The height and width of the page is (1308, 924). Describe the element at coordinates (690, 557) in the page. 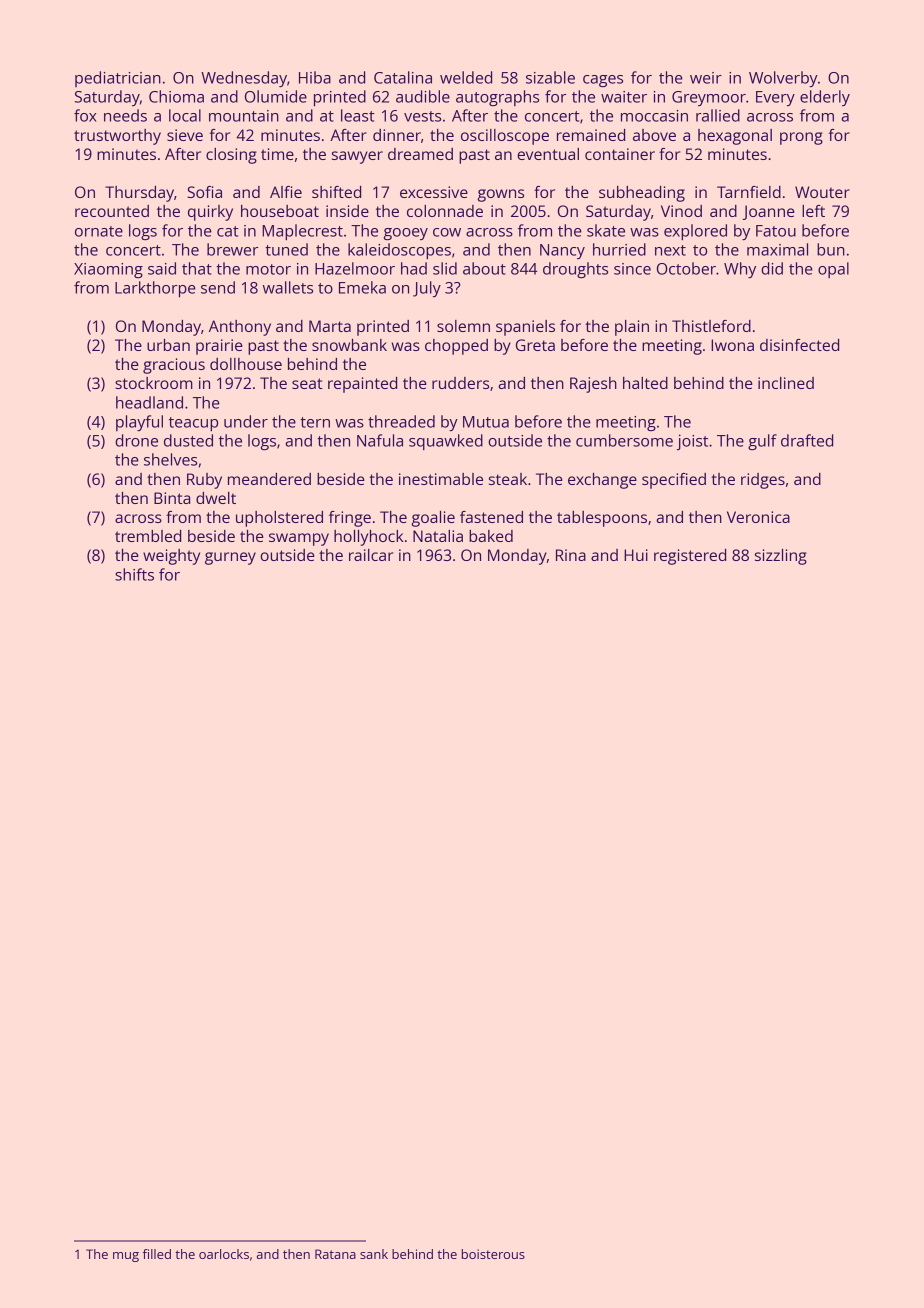

I see `registered` at that location.
